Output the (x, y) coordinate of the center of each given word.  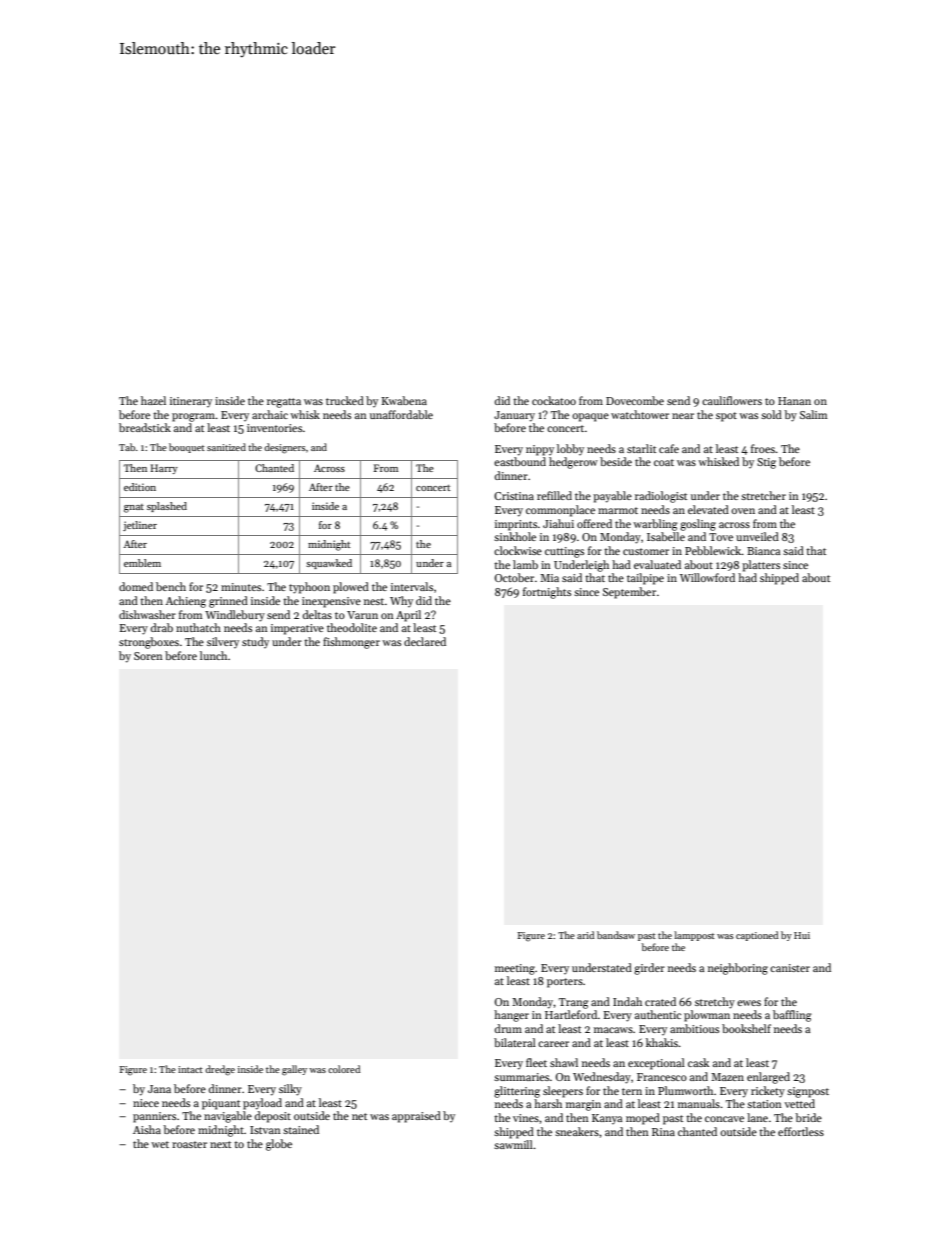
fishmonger (351, 643)
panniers (154, 1117)
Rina (663, 1132)
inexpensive (331, 602)
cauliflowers (732, 400)
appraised (416, 1117)
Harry (164, 469)
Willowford (707, 577)
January (514, 416)
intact (190, 1069)
